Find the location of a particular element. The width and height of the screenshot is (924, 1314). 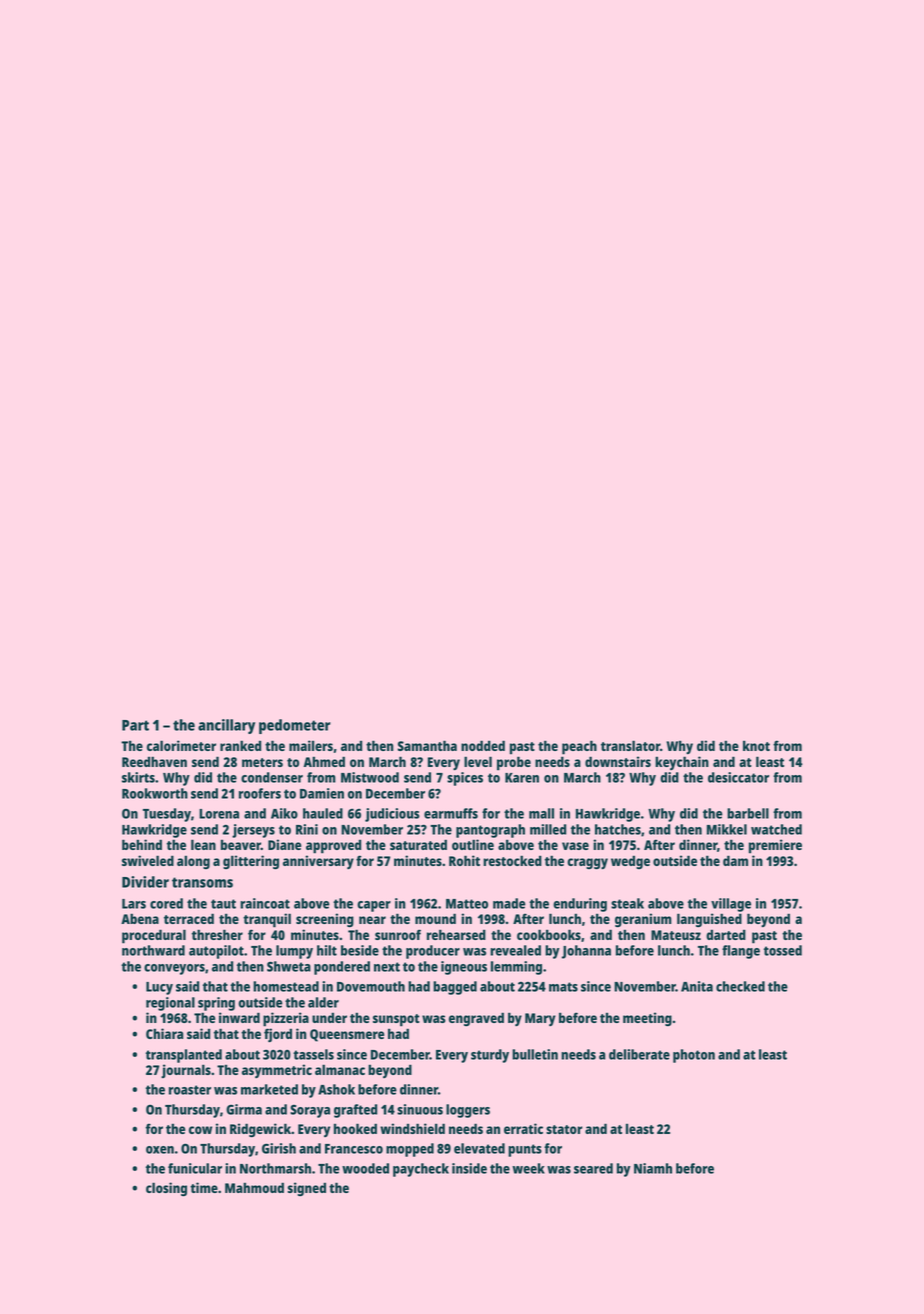

flange is located at coordinates (741, 952).
